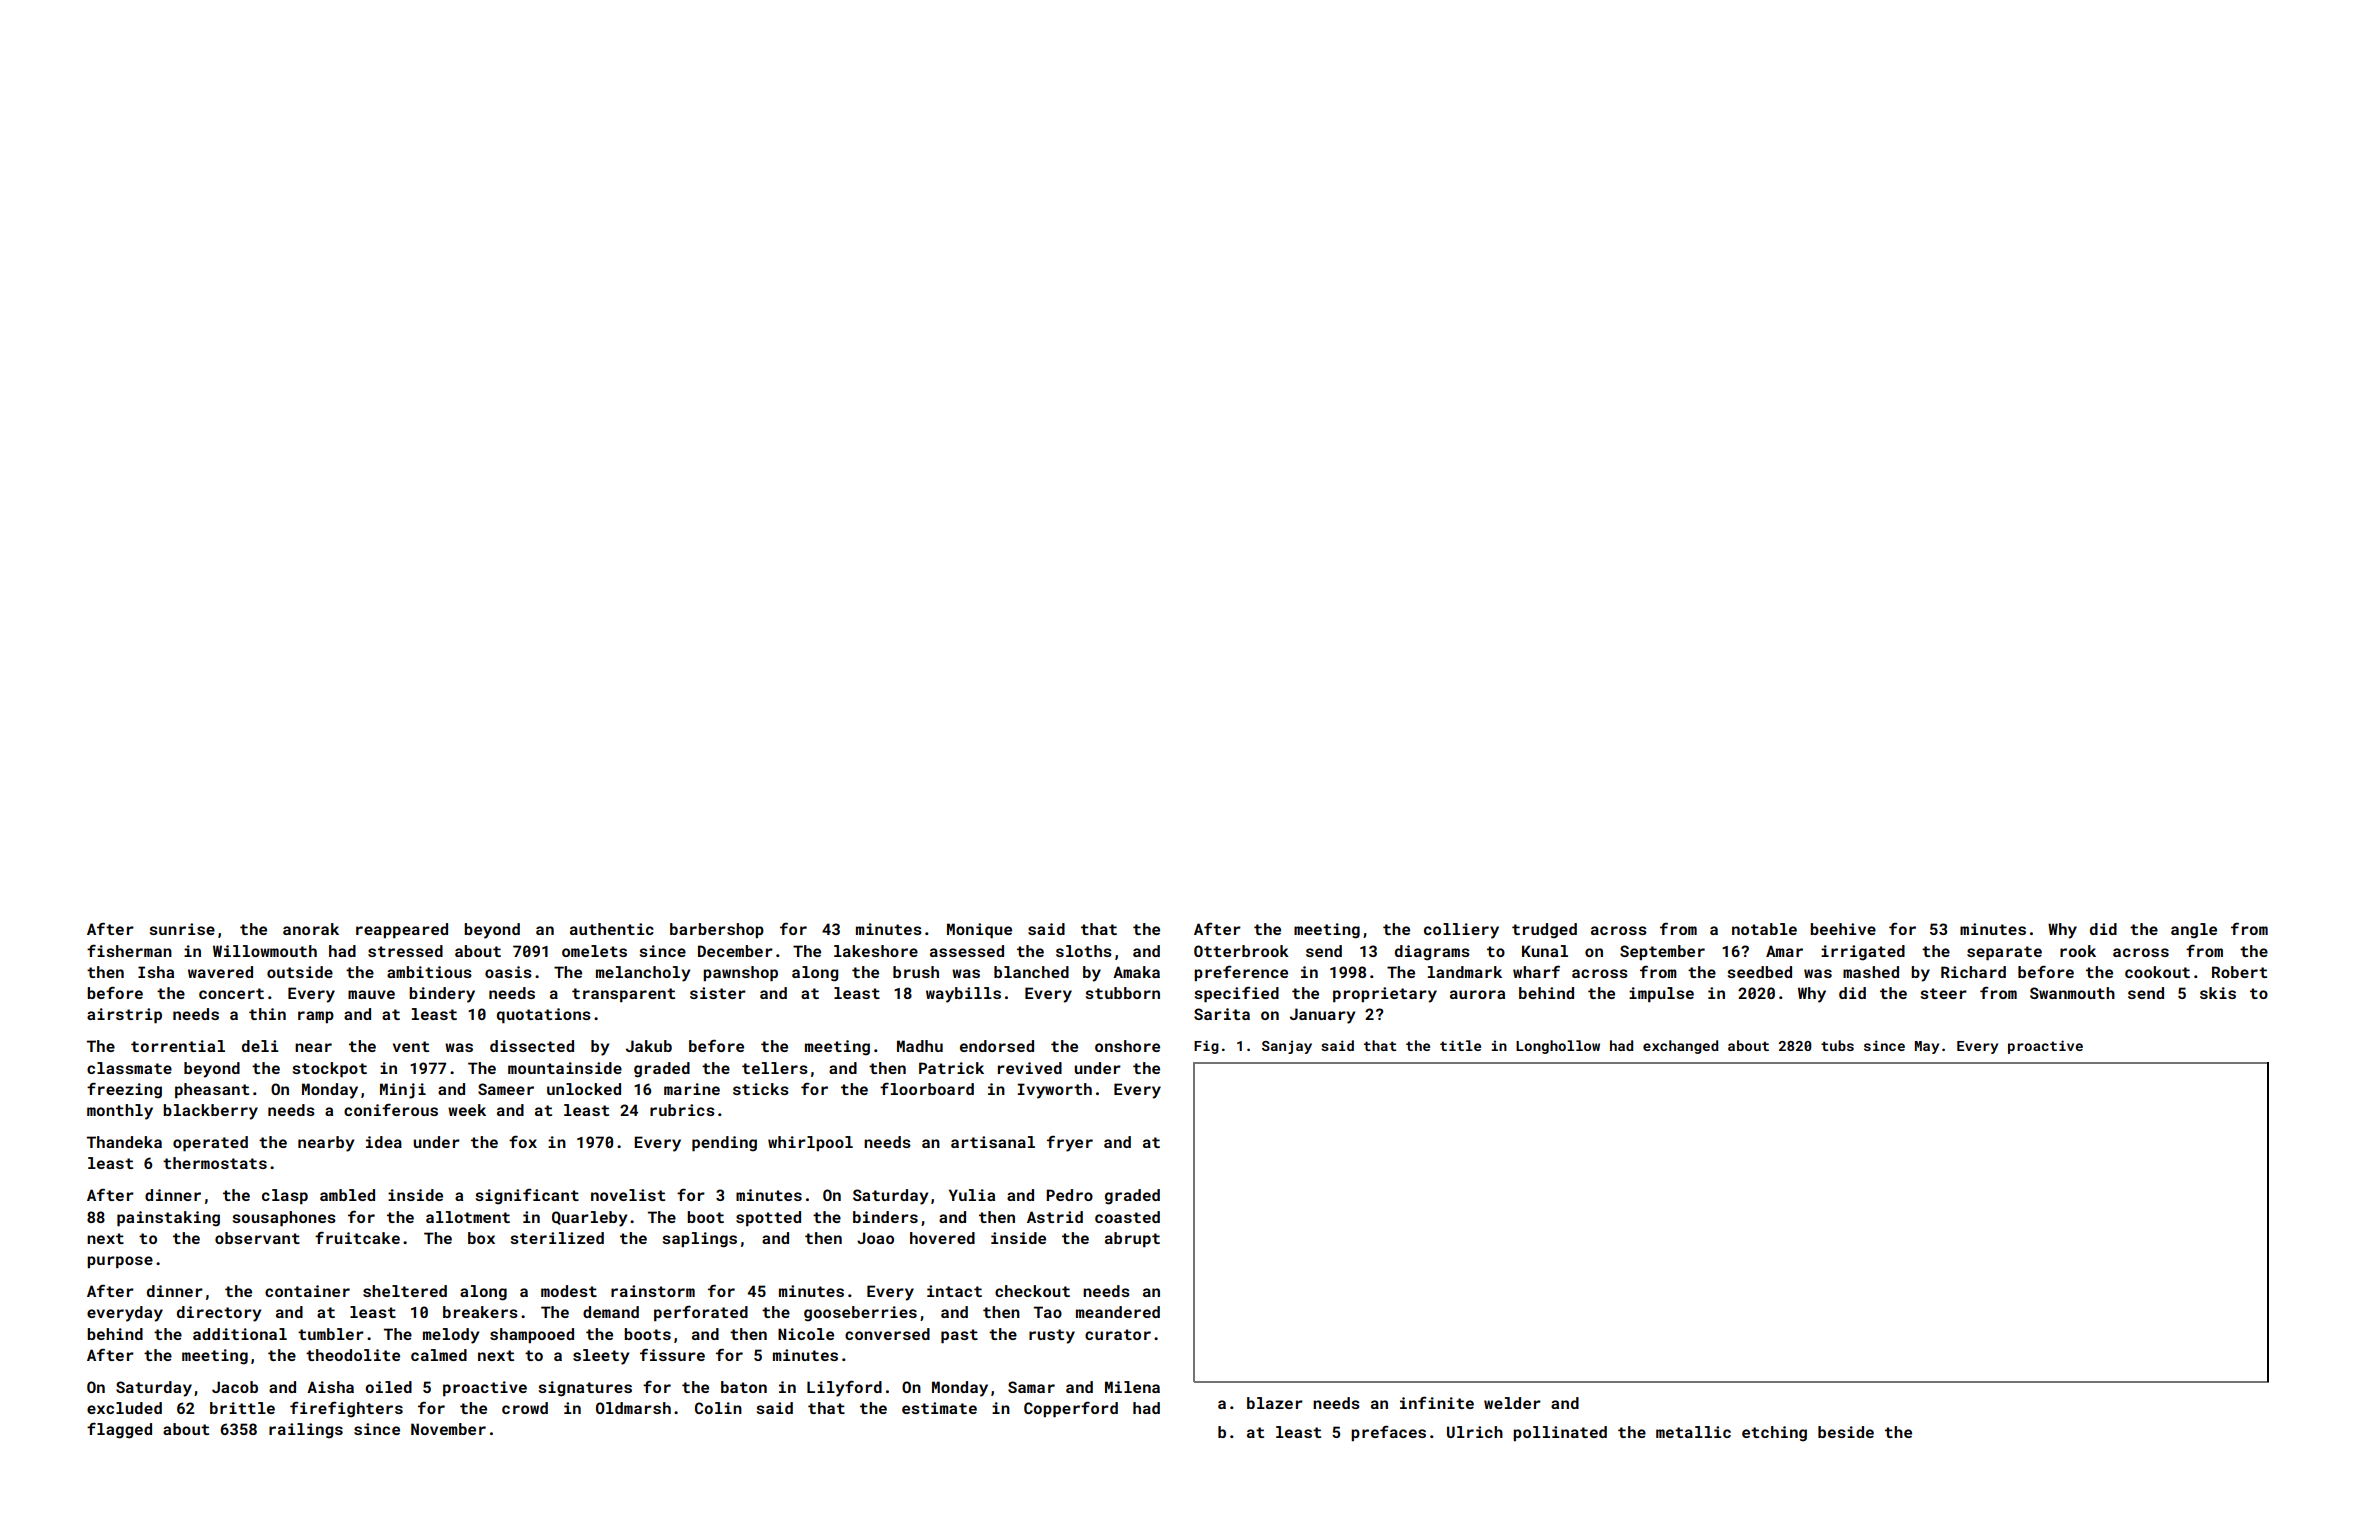  What do you see at coordinates (2239, 972) in the image?
I see `Robert` at bounding box center [2239, 972].
